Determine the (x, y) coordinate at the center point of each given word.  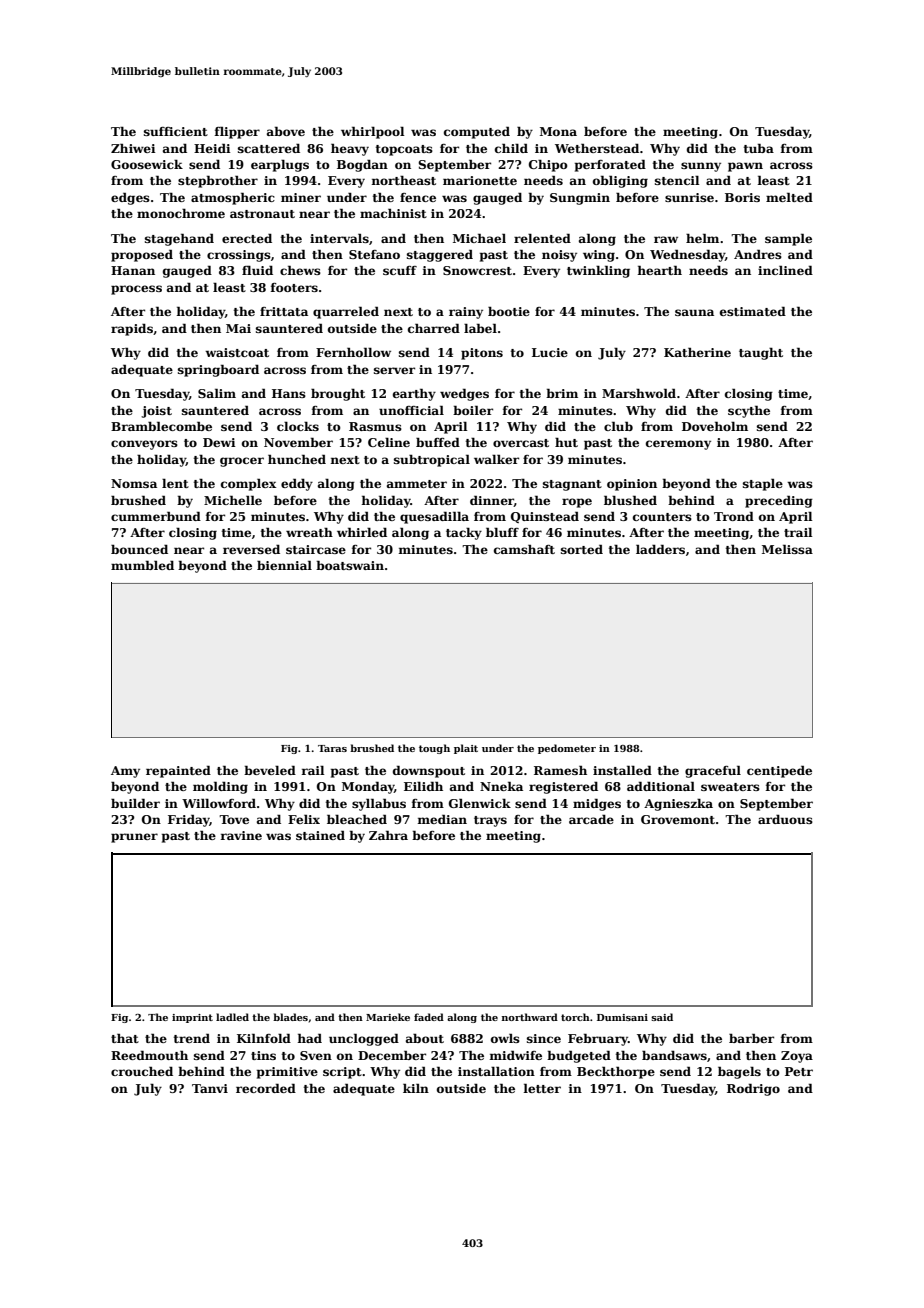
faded (429, 1017)
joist (156, 412)
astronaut (262, 214)
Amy (125, 772)
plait (466, 749)
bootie (509, 311)
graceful (713, 771)
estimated (753, 311)
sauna (694, 312)
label (480, 328)
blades (290, 1017)
